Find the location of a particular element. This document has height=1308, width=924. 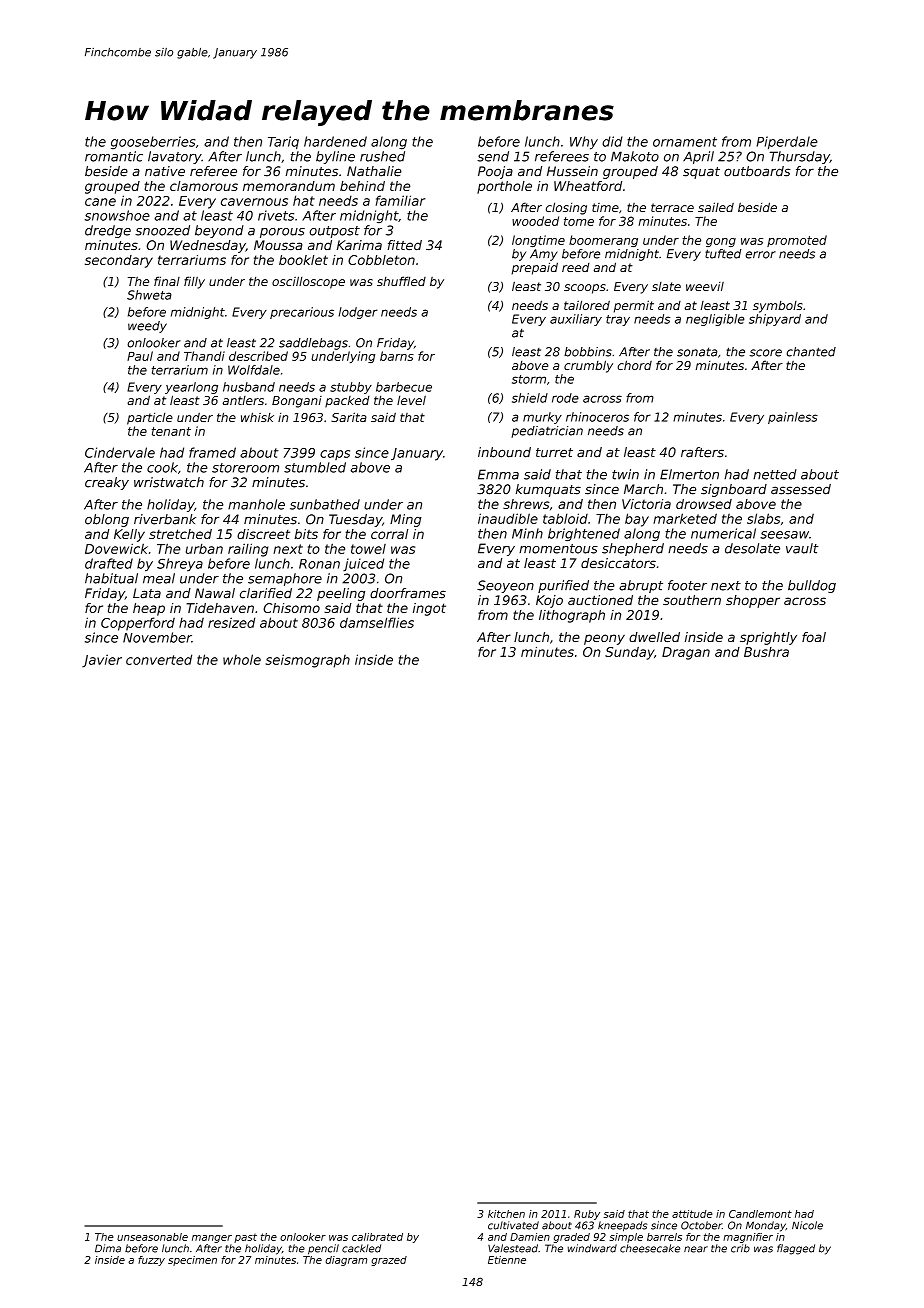

drowsed is located at coordinates (704, 504).
